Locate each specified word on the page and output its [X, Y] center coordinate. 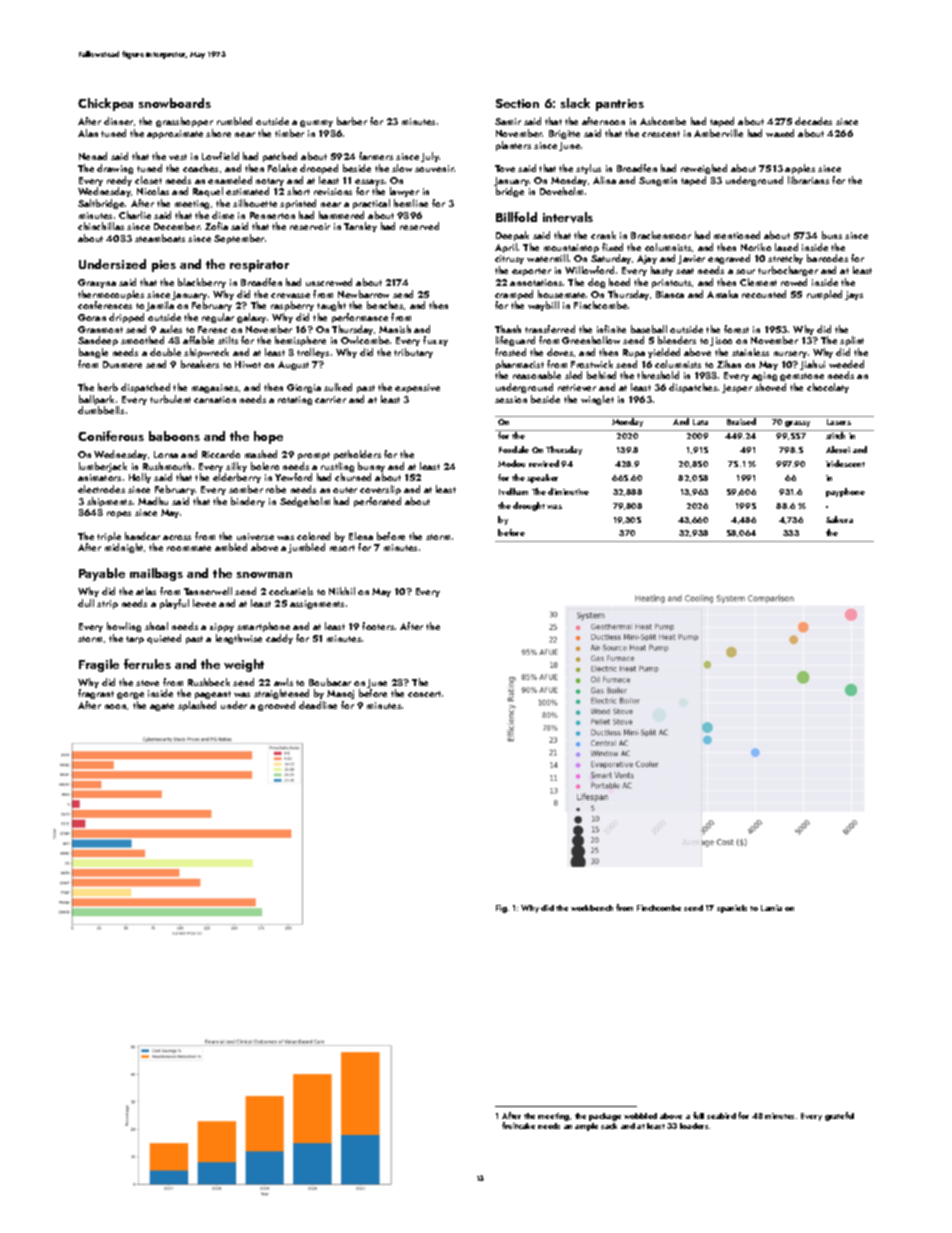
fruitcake [518, 1125]
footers [378, 626]
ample [586, 1127]
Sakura [839, 519]
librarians [808, 180]
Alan [88, 133]
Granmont [100, 329]
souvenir [434, 168]
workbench [592, 908]
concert [424, 694]
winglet [597, 400]
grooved [276, 706]
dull [86, 603]
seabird [721, 1116]
